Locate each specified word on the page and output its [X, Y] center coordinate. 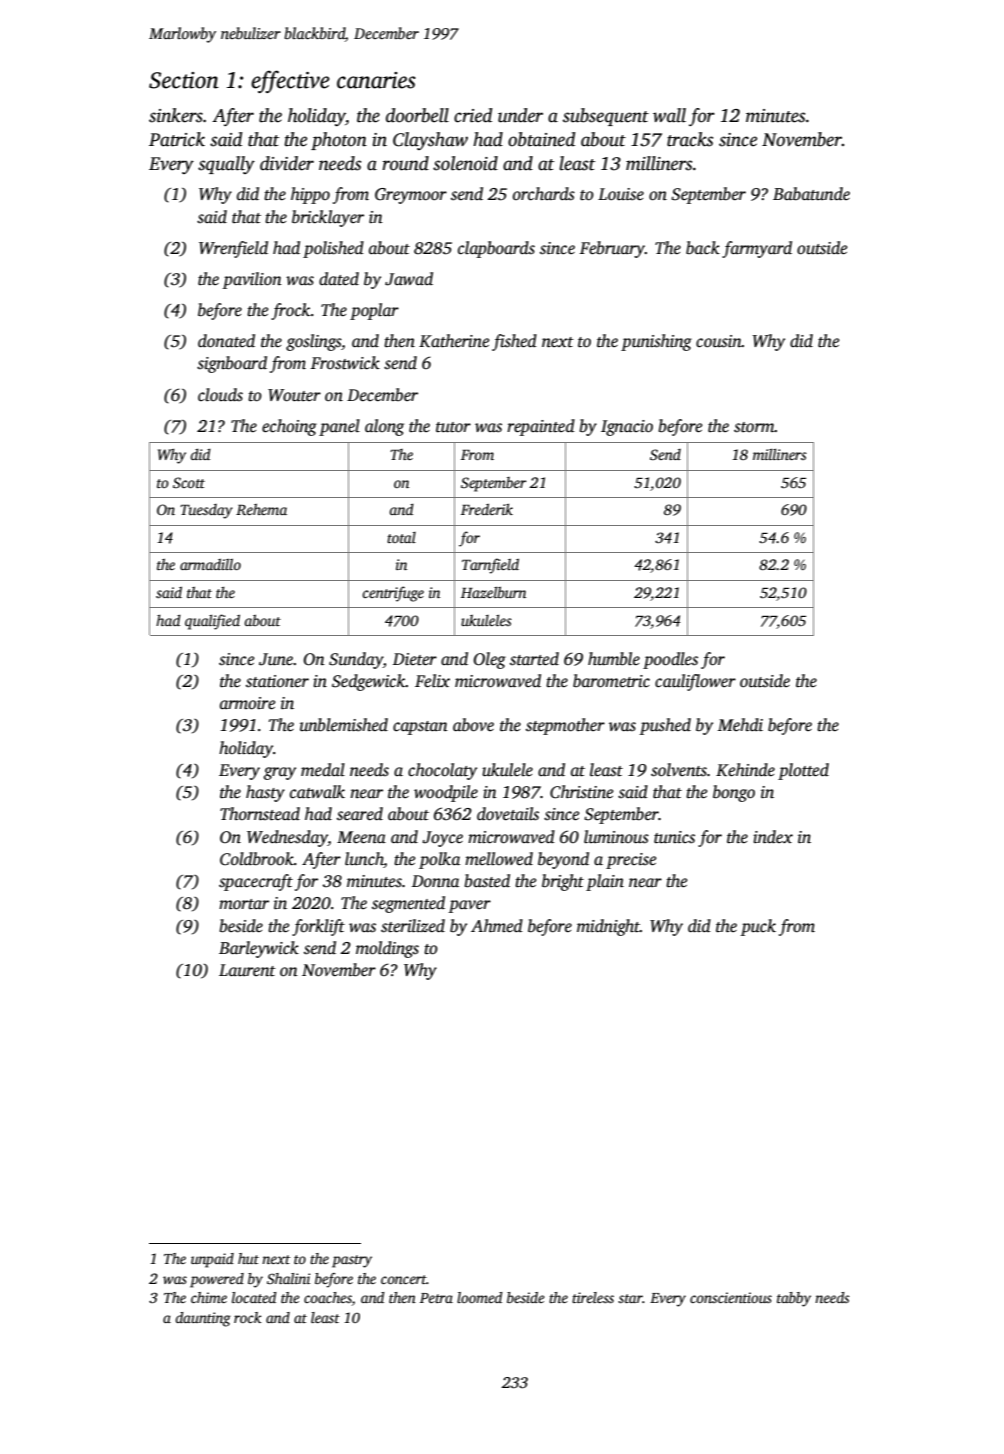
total [401, 537]
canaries [376, 80]
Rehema [261, 509]
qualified [212, 622]
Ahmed [497, 926]
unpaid [212, 1260]
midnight [608, 927]
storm [754, 427]
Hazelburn [493, 592]
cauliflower [695, 682]
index [773, 837]
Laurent [247, 970]
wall [669, 115]
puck [758, 927]
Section [184, 80]
